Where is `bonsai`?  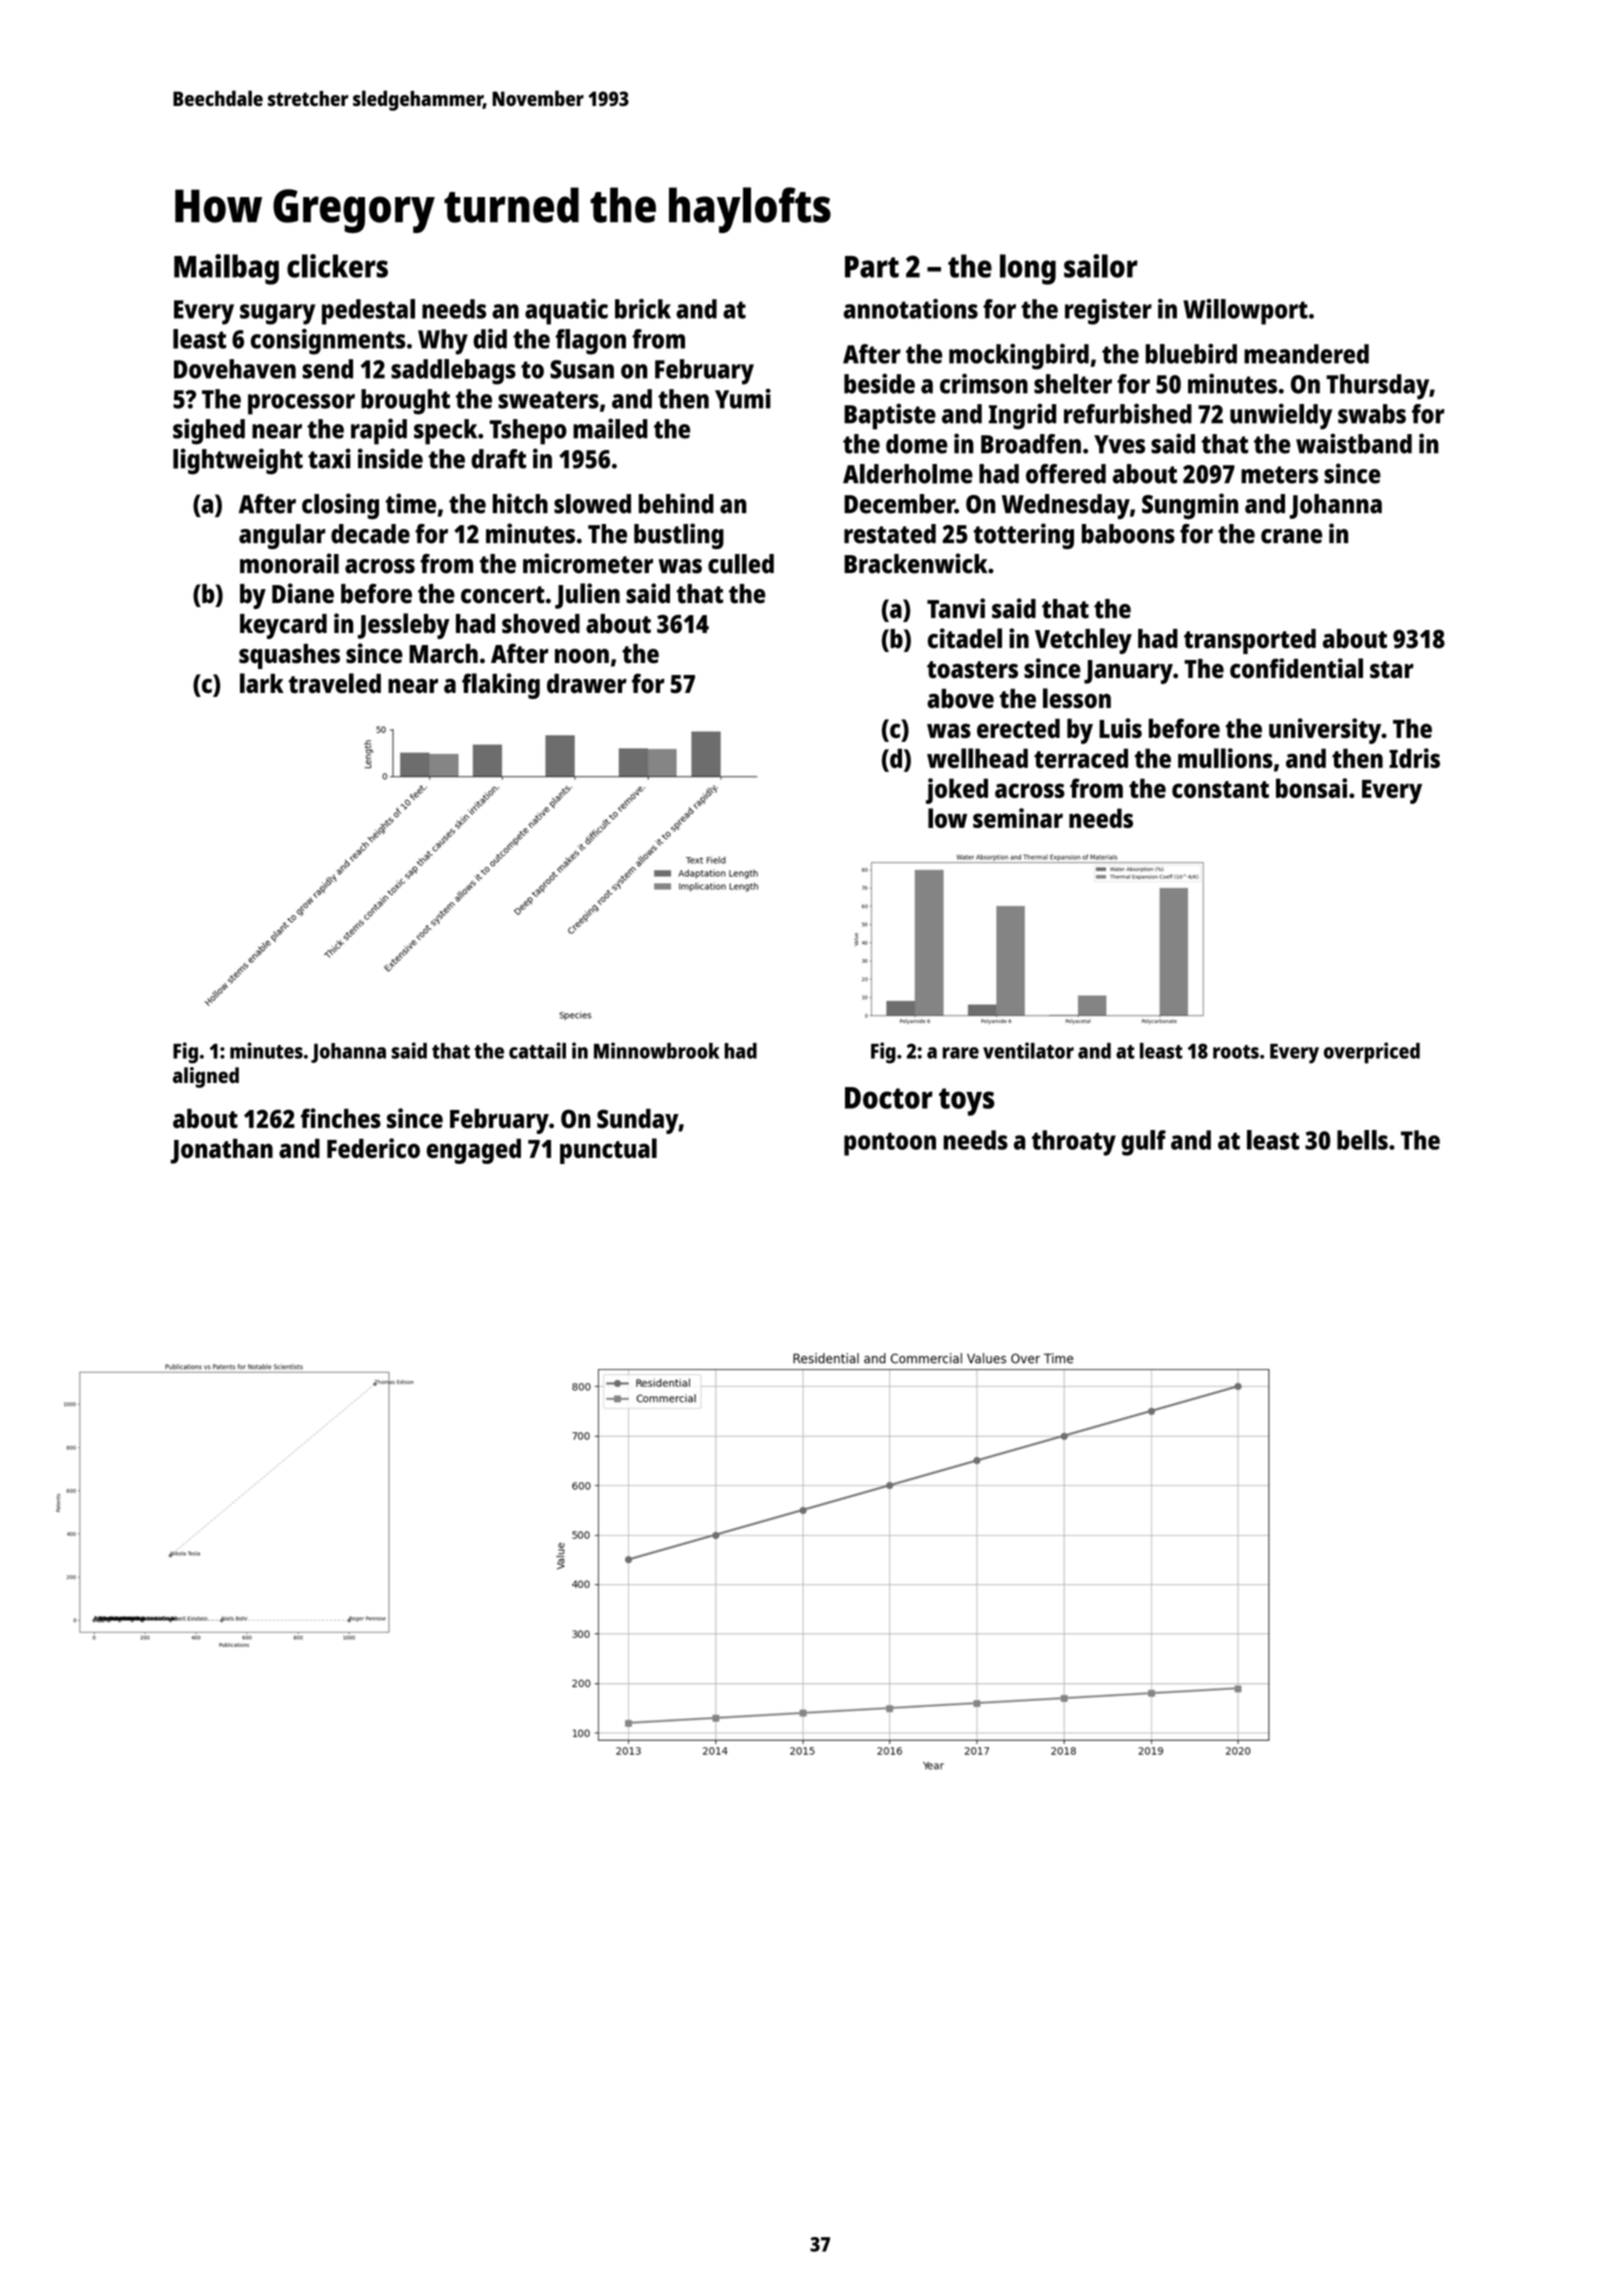
bonsai is located at coordinates (1311, 788).
